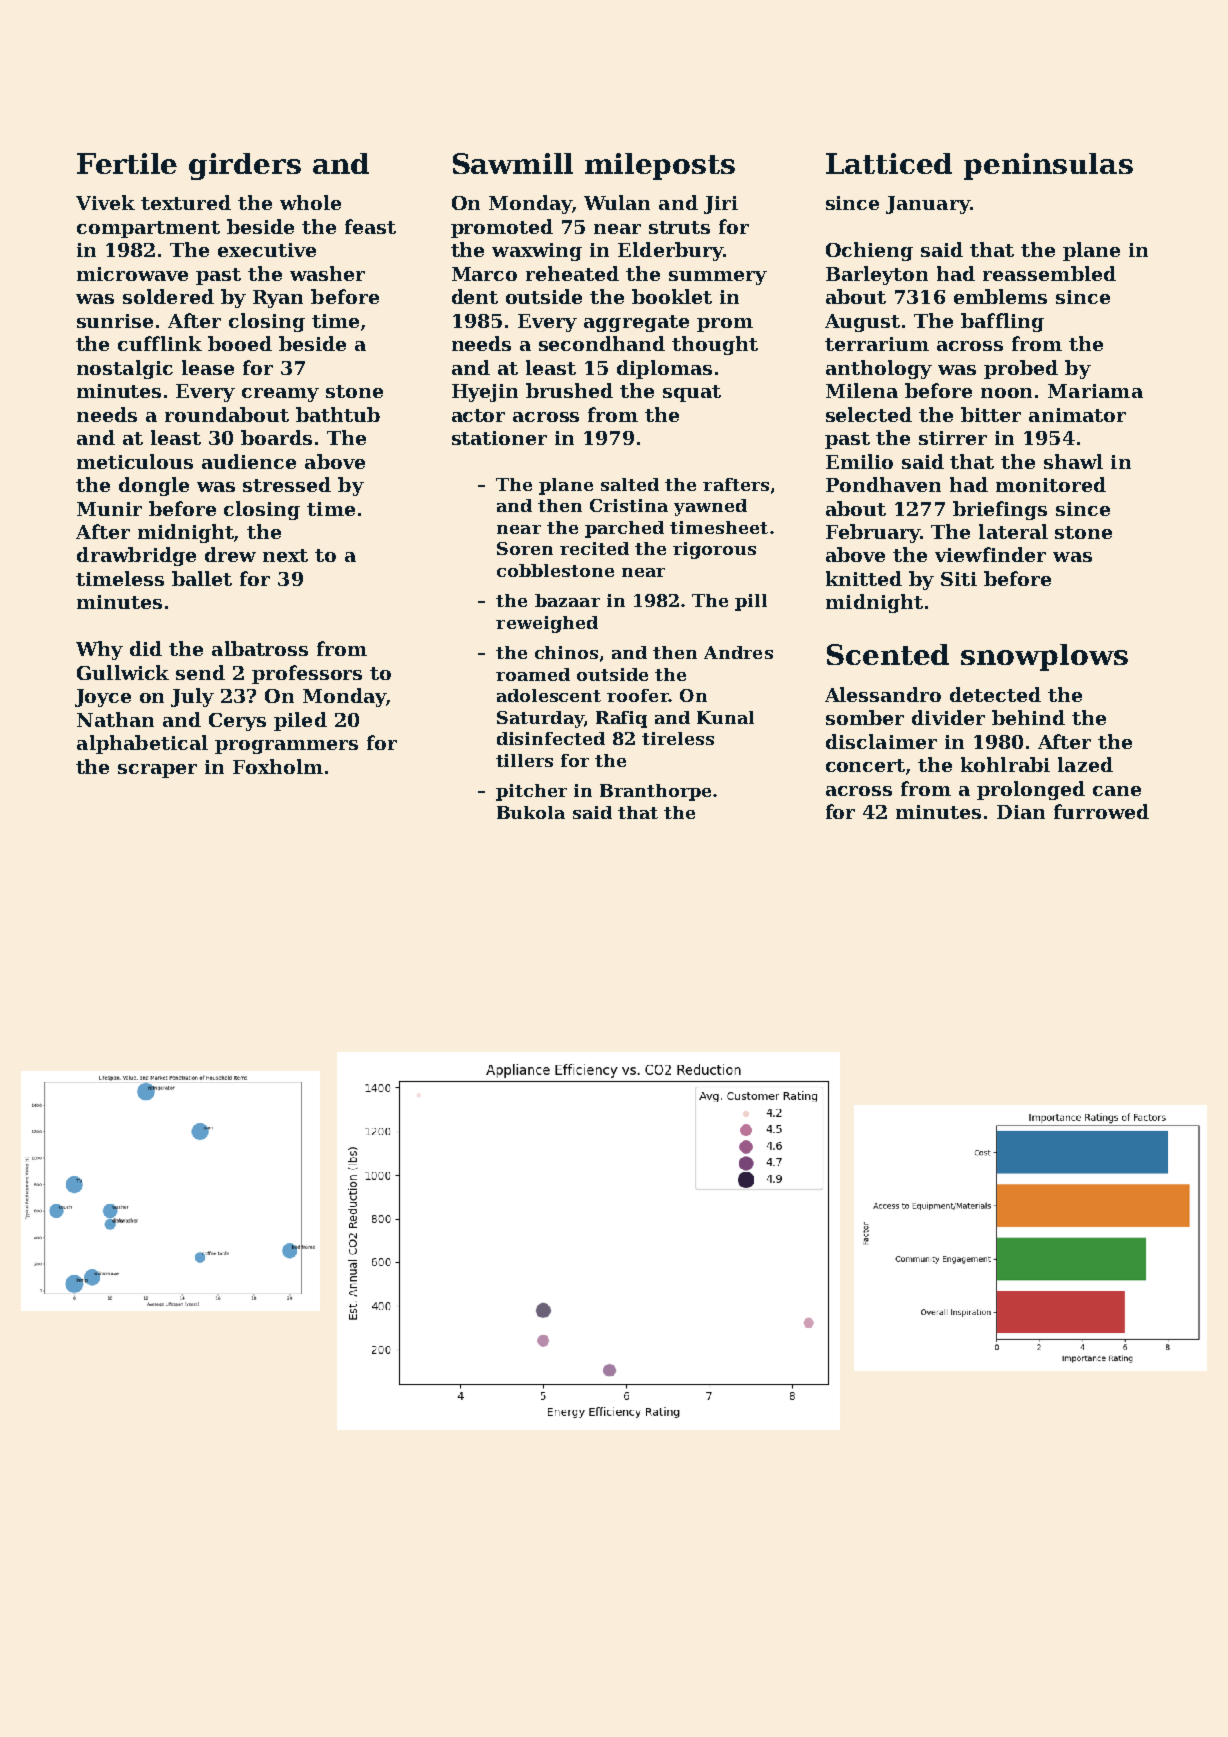 The width and height of the page is (1228, 1737). I want to click on Dian, so click(1021, 812).
